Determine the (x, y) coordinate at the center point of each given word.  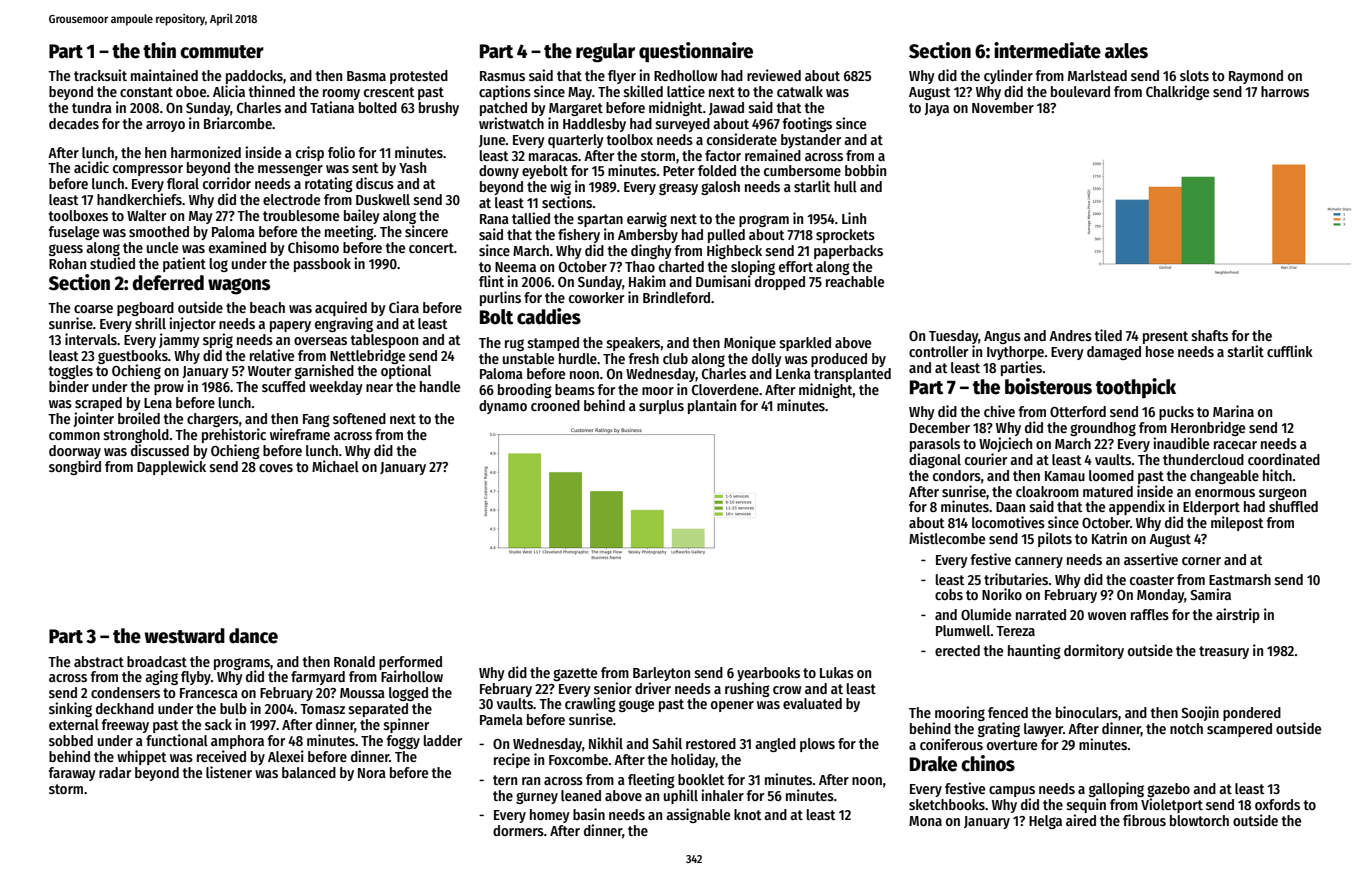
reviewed (774, 75)
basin (589, 814)
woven (1107, 616)
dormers (518, 830)
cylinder (1008, 76)
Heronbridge (1208, 428)
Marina (1233, 411)
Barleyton (661, 674)
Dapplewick (171, 467)
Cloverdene (725, 389)
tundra (92, 107)
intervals (91, 339)
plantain (712, 406)
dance (253, 636)
